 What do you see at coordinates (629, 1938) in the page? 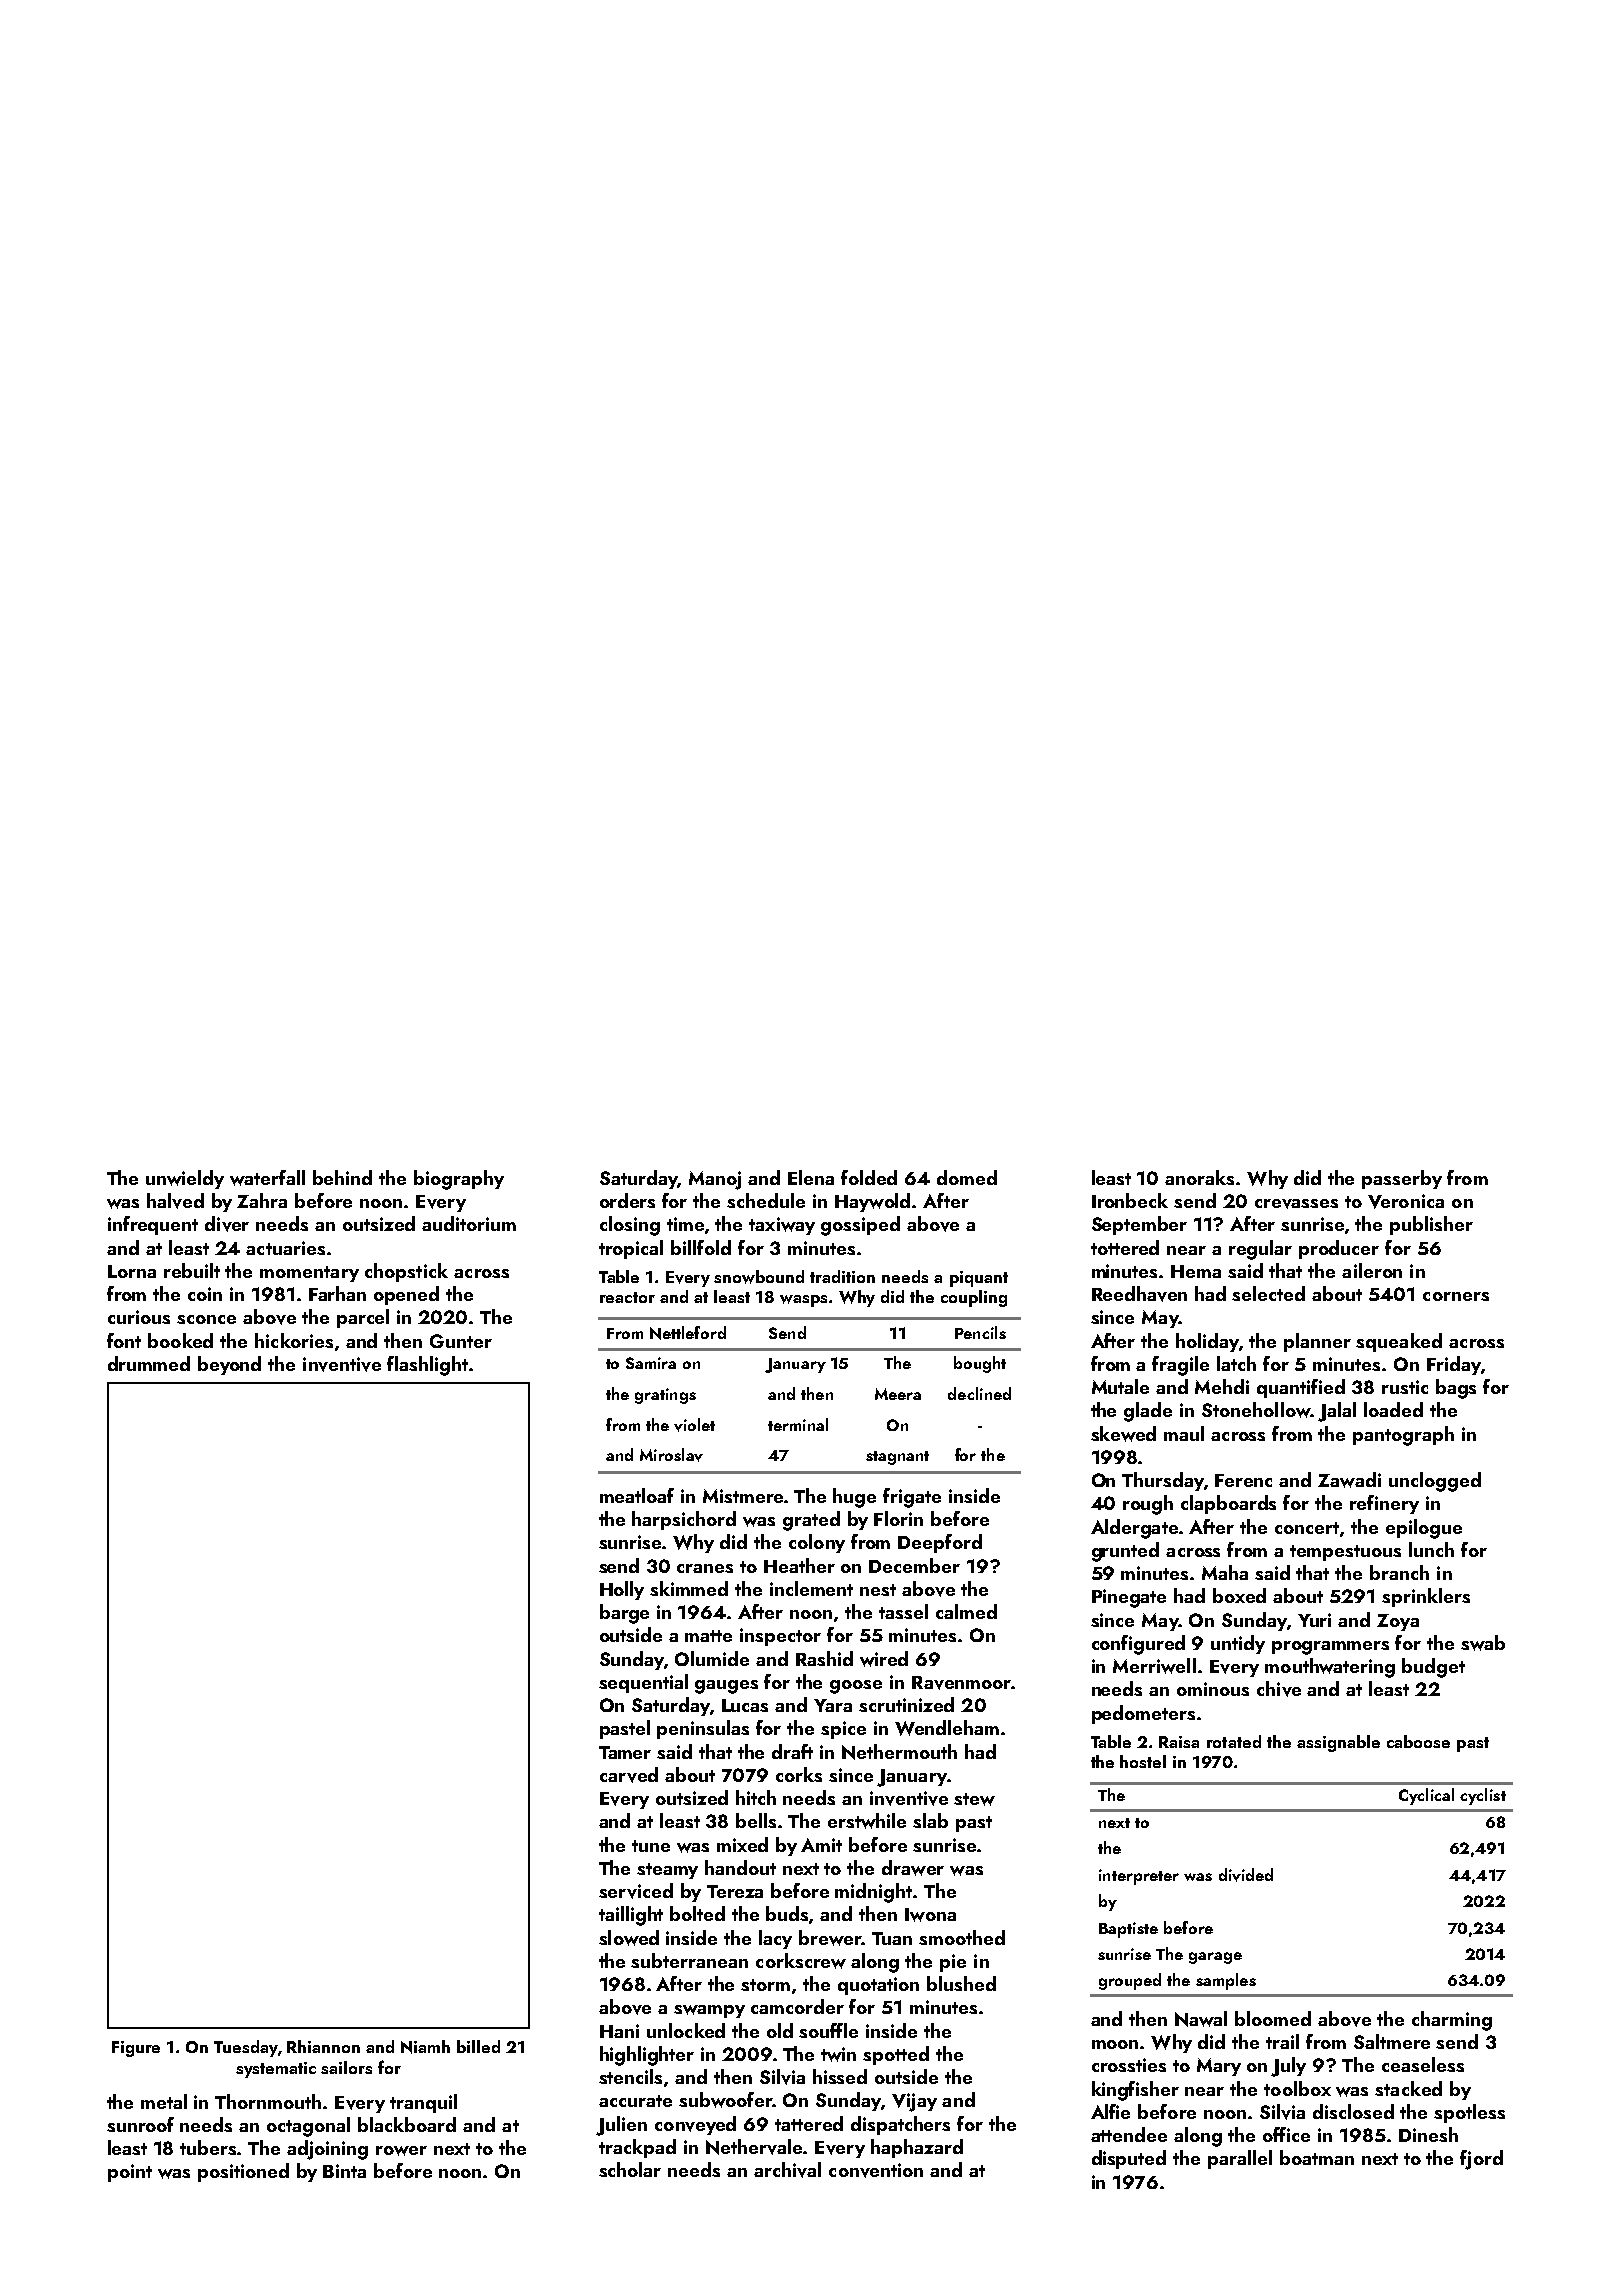
I see `slowed` at bounding box center [629, 1938].
